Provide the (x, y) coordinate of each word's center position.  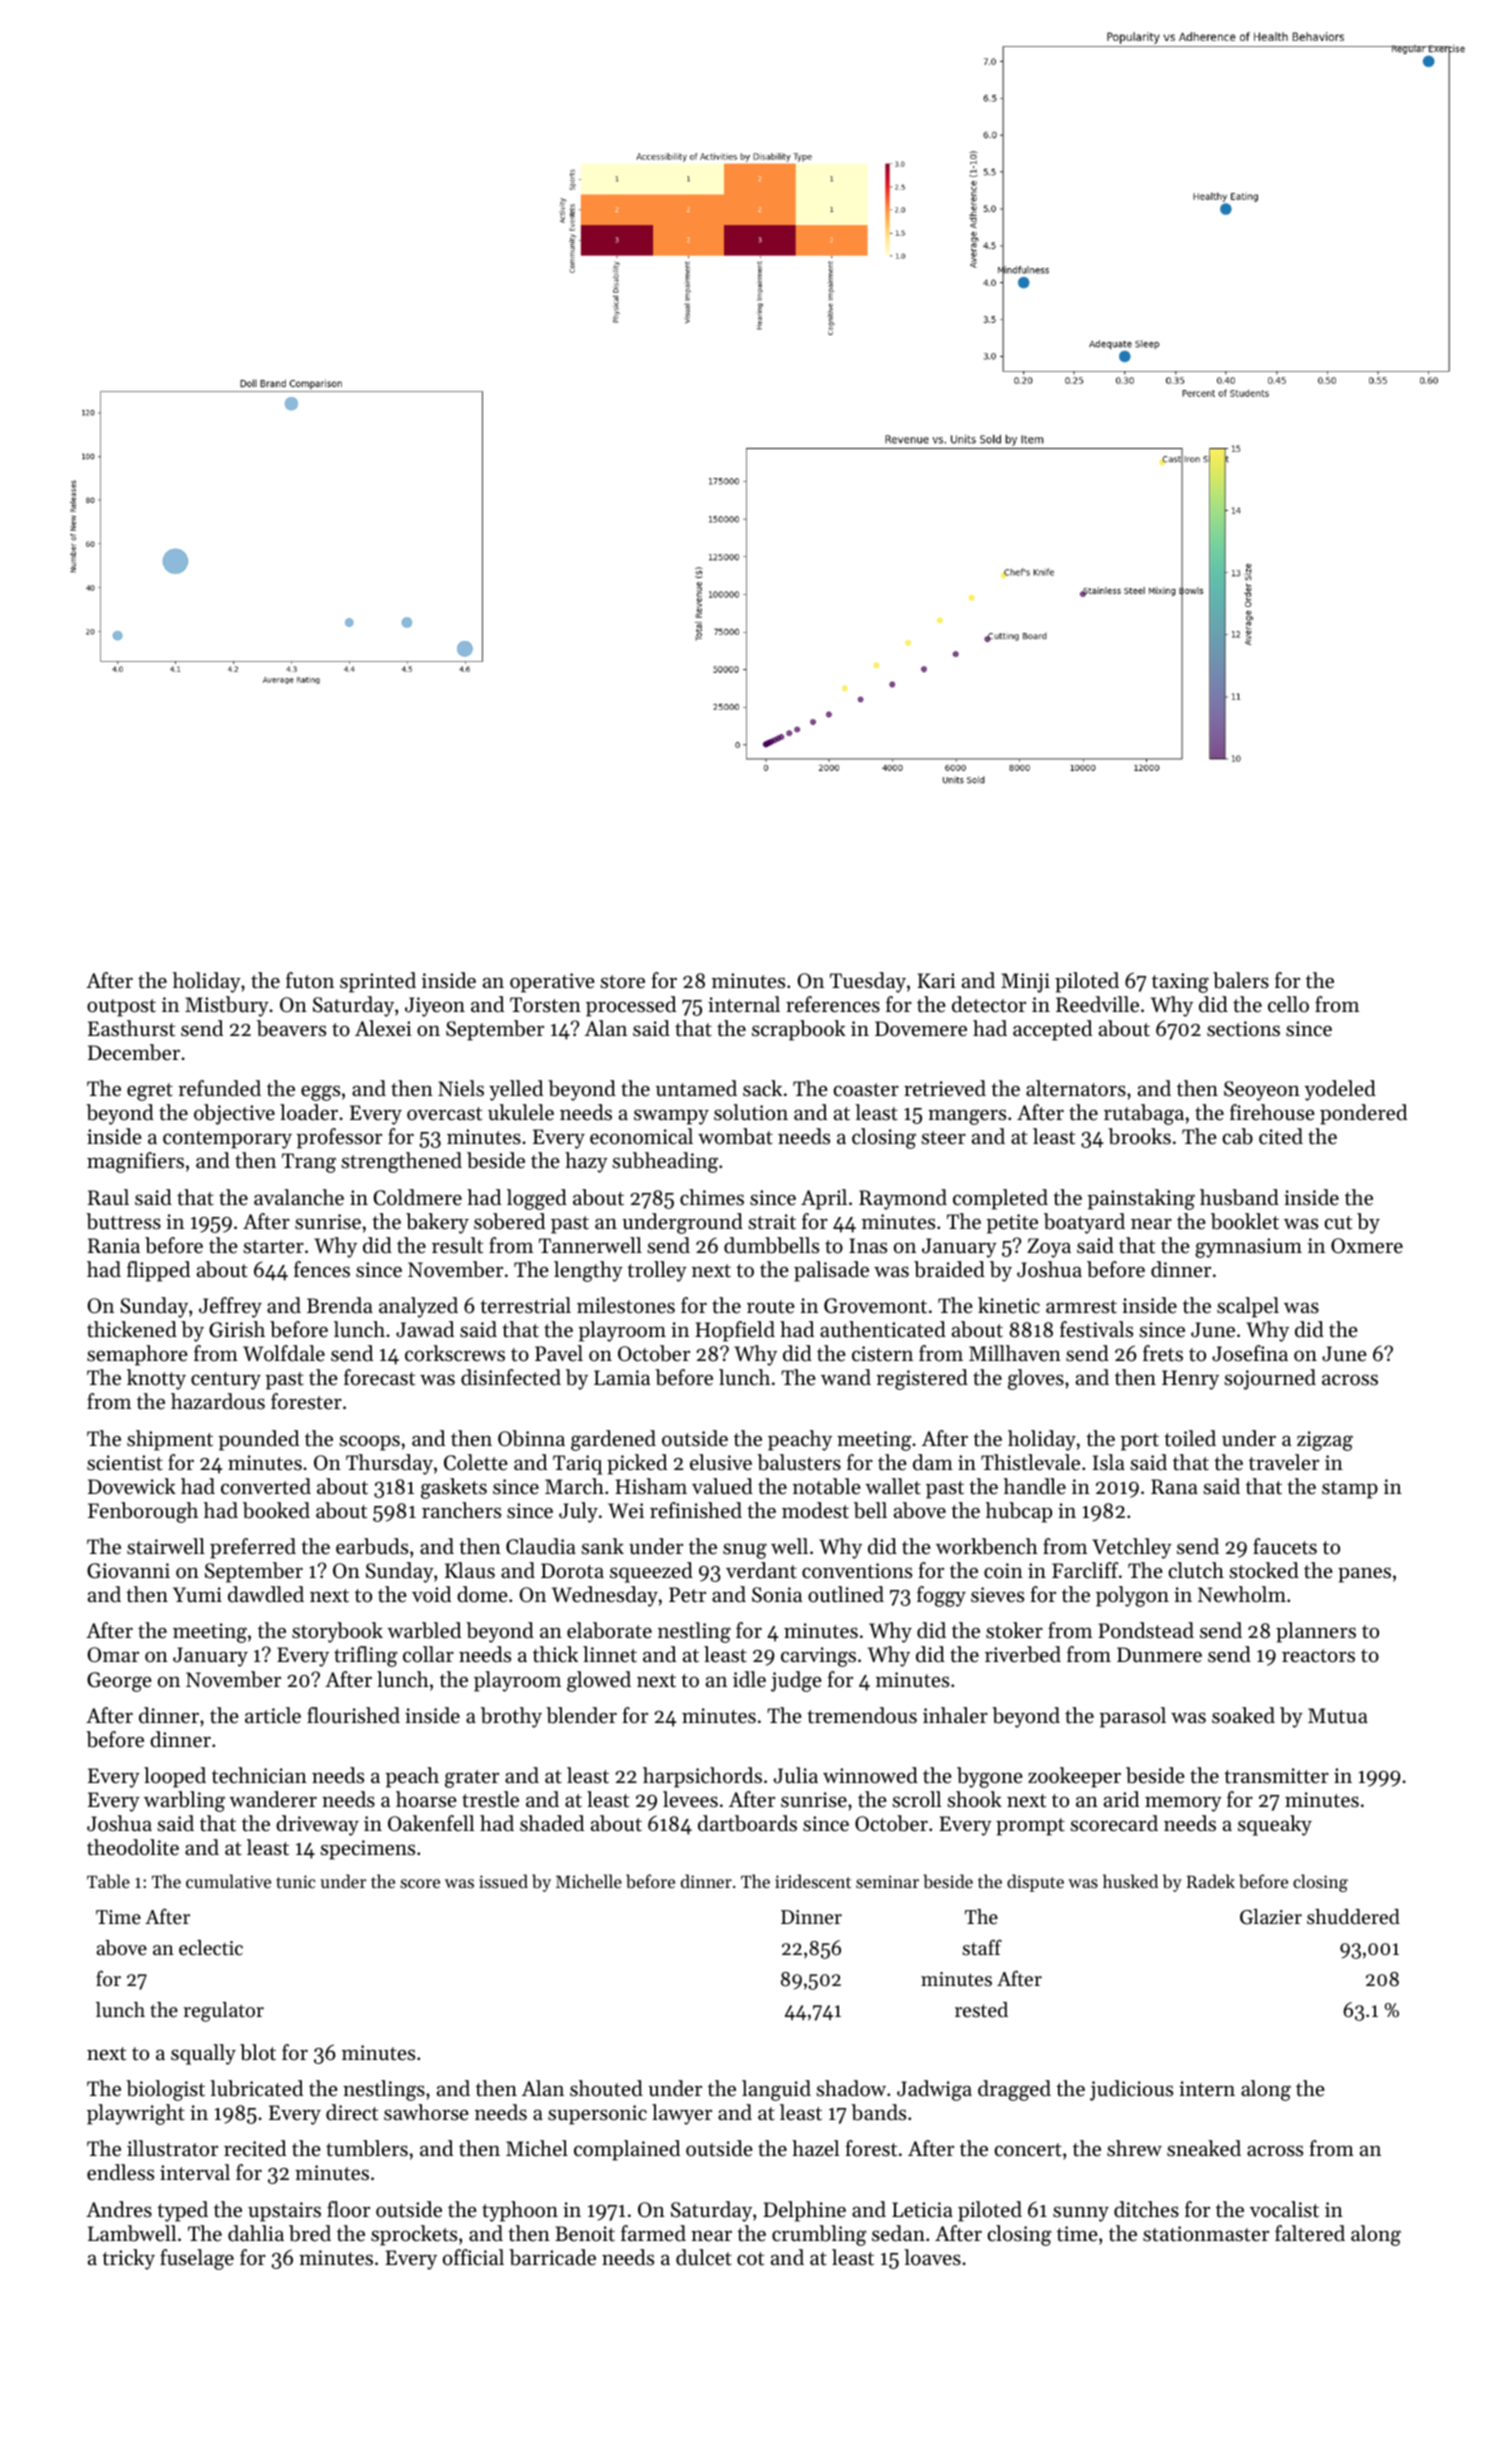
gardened (613, 1440)
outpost (121, 1008)
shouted (606, 2088)
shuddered (1353, 1917)
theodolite (133, 1847)
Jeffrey (230, 1307)
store (622, 982)
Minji (1025, 983)
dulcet (704, 2257)
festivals (1096, 1329)
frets (1163, 1353)
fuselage (197, 2259)
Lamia (622, 1377)
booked (276, 1510)
